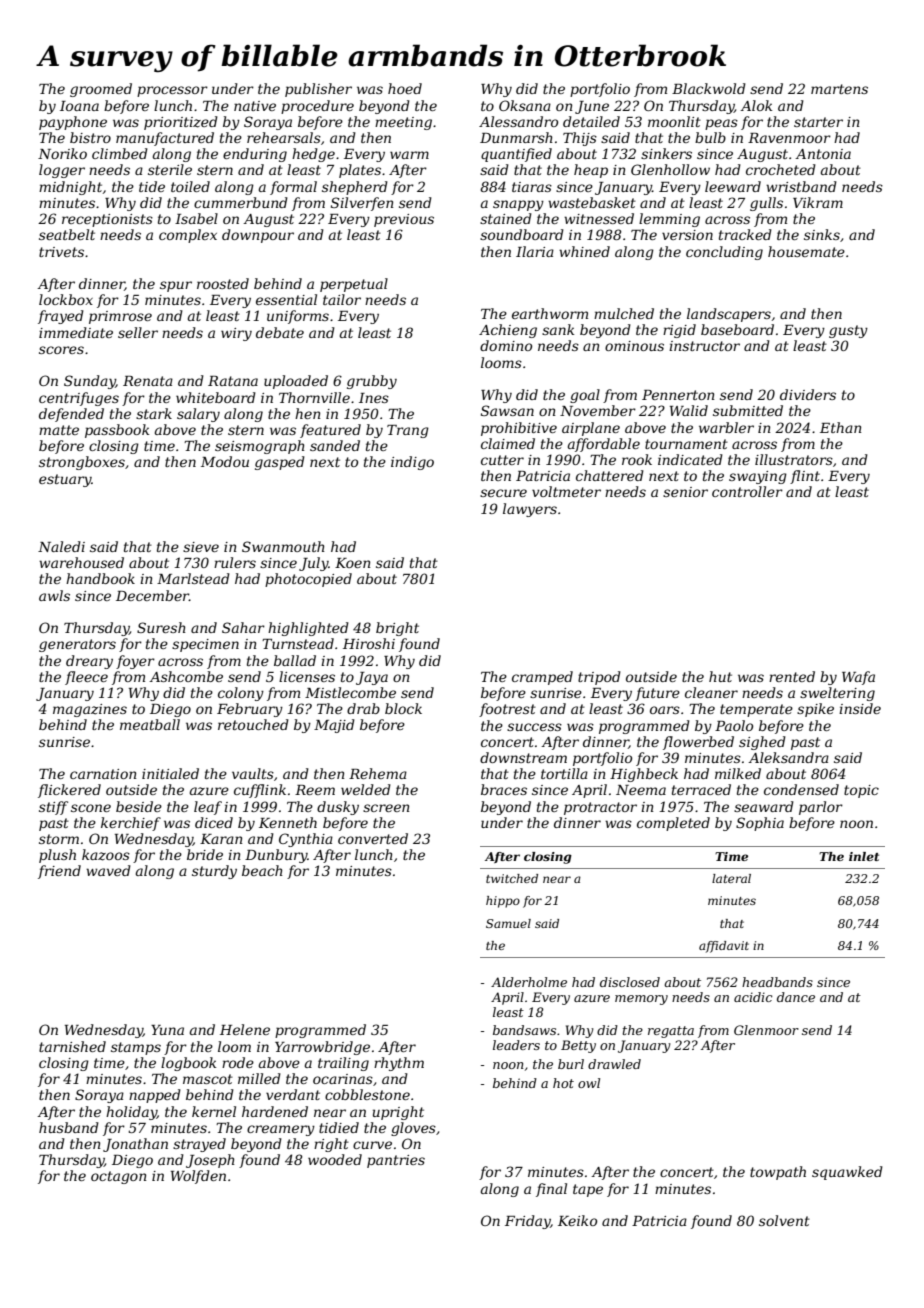 Image resolution: width=924 pixels, height=1308 pixels. I want to click on hoed, so click(405, 88).
